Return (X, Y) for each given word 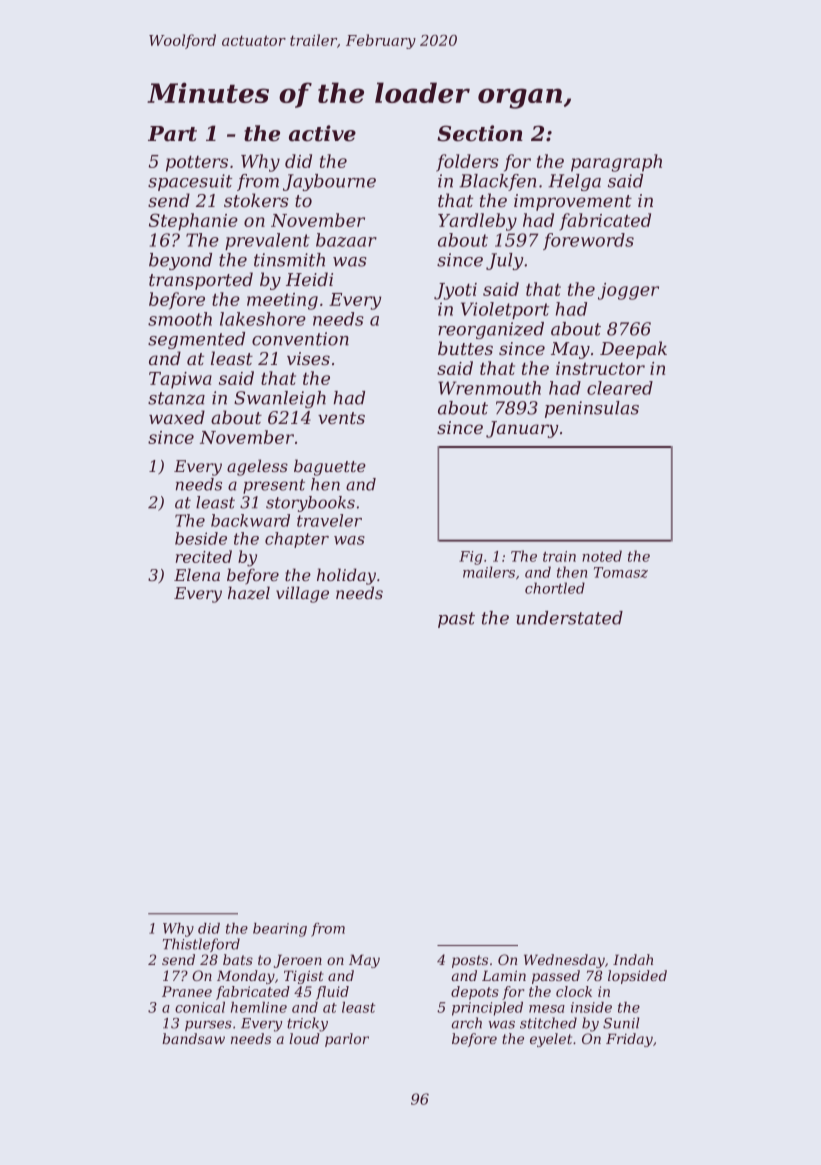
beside (201, 538)
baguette (330, 467)
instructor (600, 368)
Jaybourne (329, 182)
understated (569, 618)
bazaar (346, 240)
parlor (347, 1040)
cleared (620, 388)
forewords (588, 241)
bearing (280, 930)
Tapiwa (180, 380)
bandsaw (193, 1038)
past (456, 620)
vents (341, 418)
